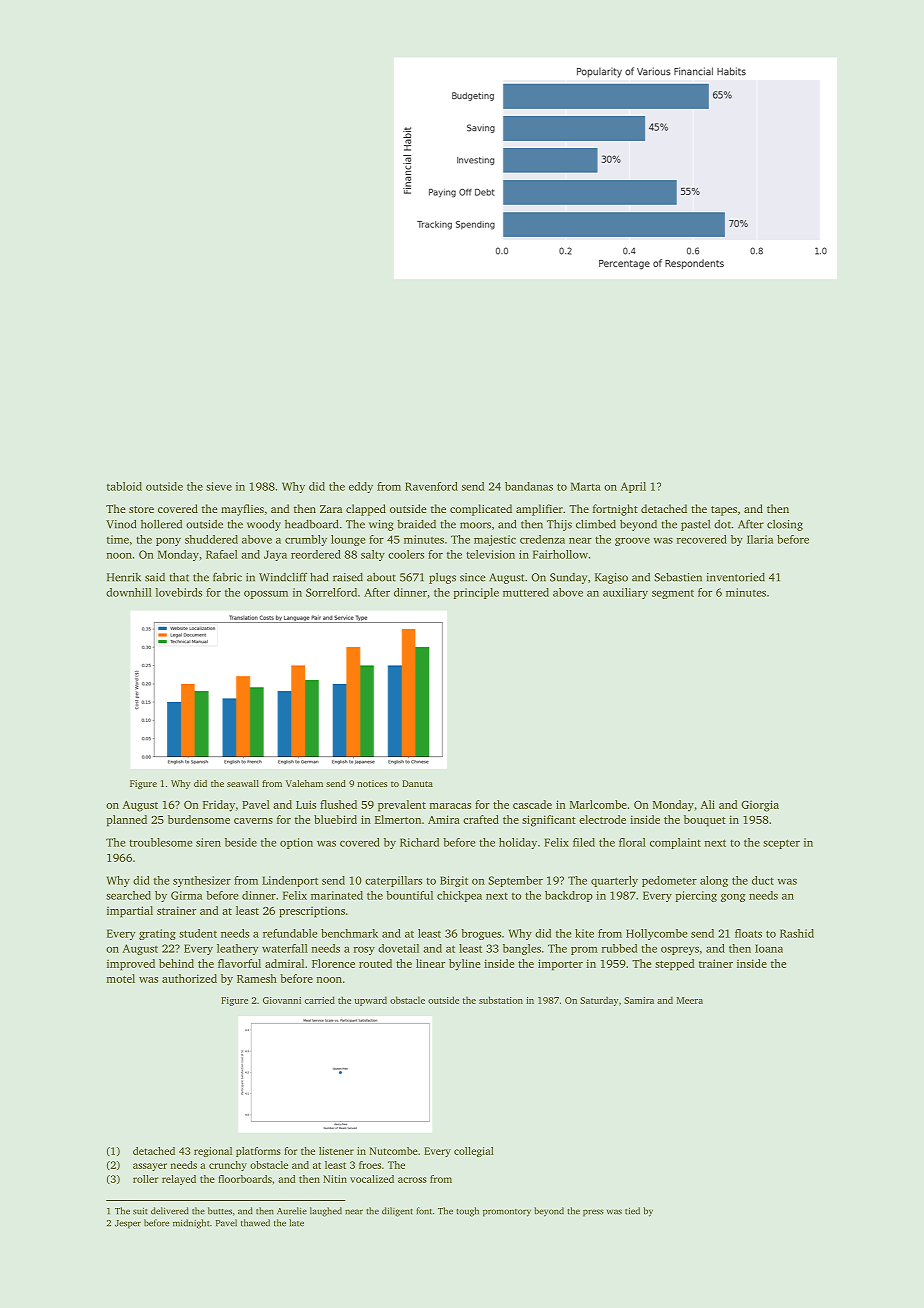 The width and height of the image is (924, 1308). What do you see at coordinates (474, 1152) in the image?
I see `collegial` at bounding box center [474, 1152].
